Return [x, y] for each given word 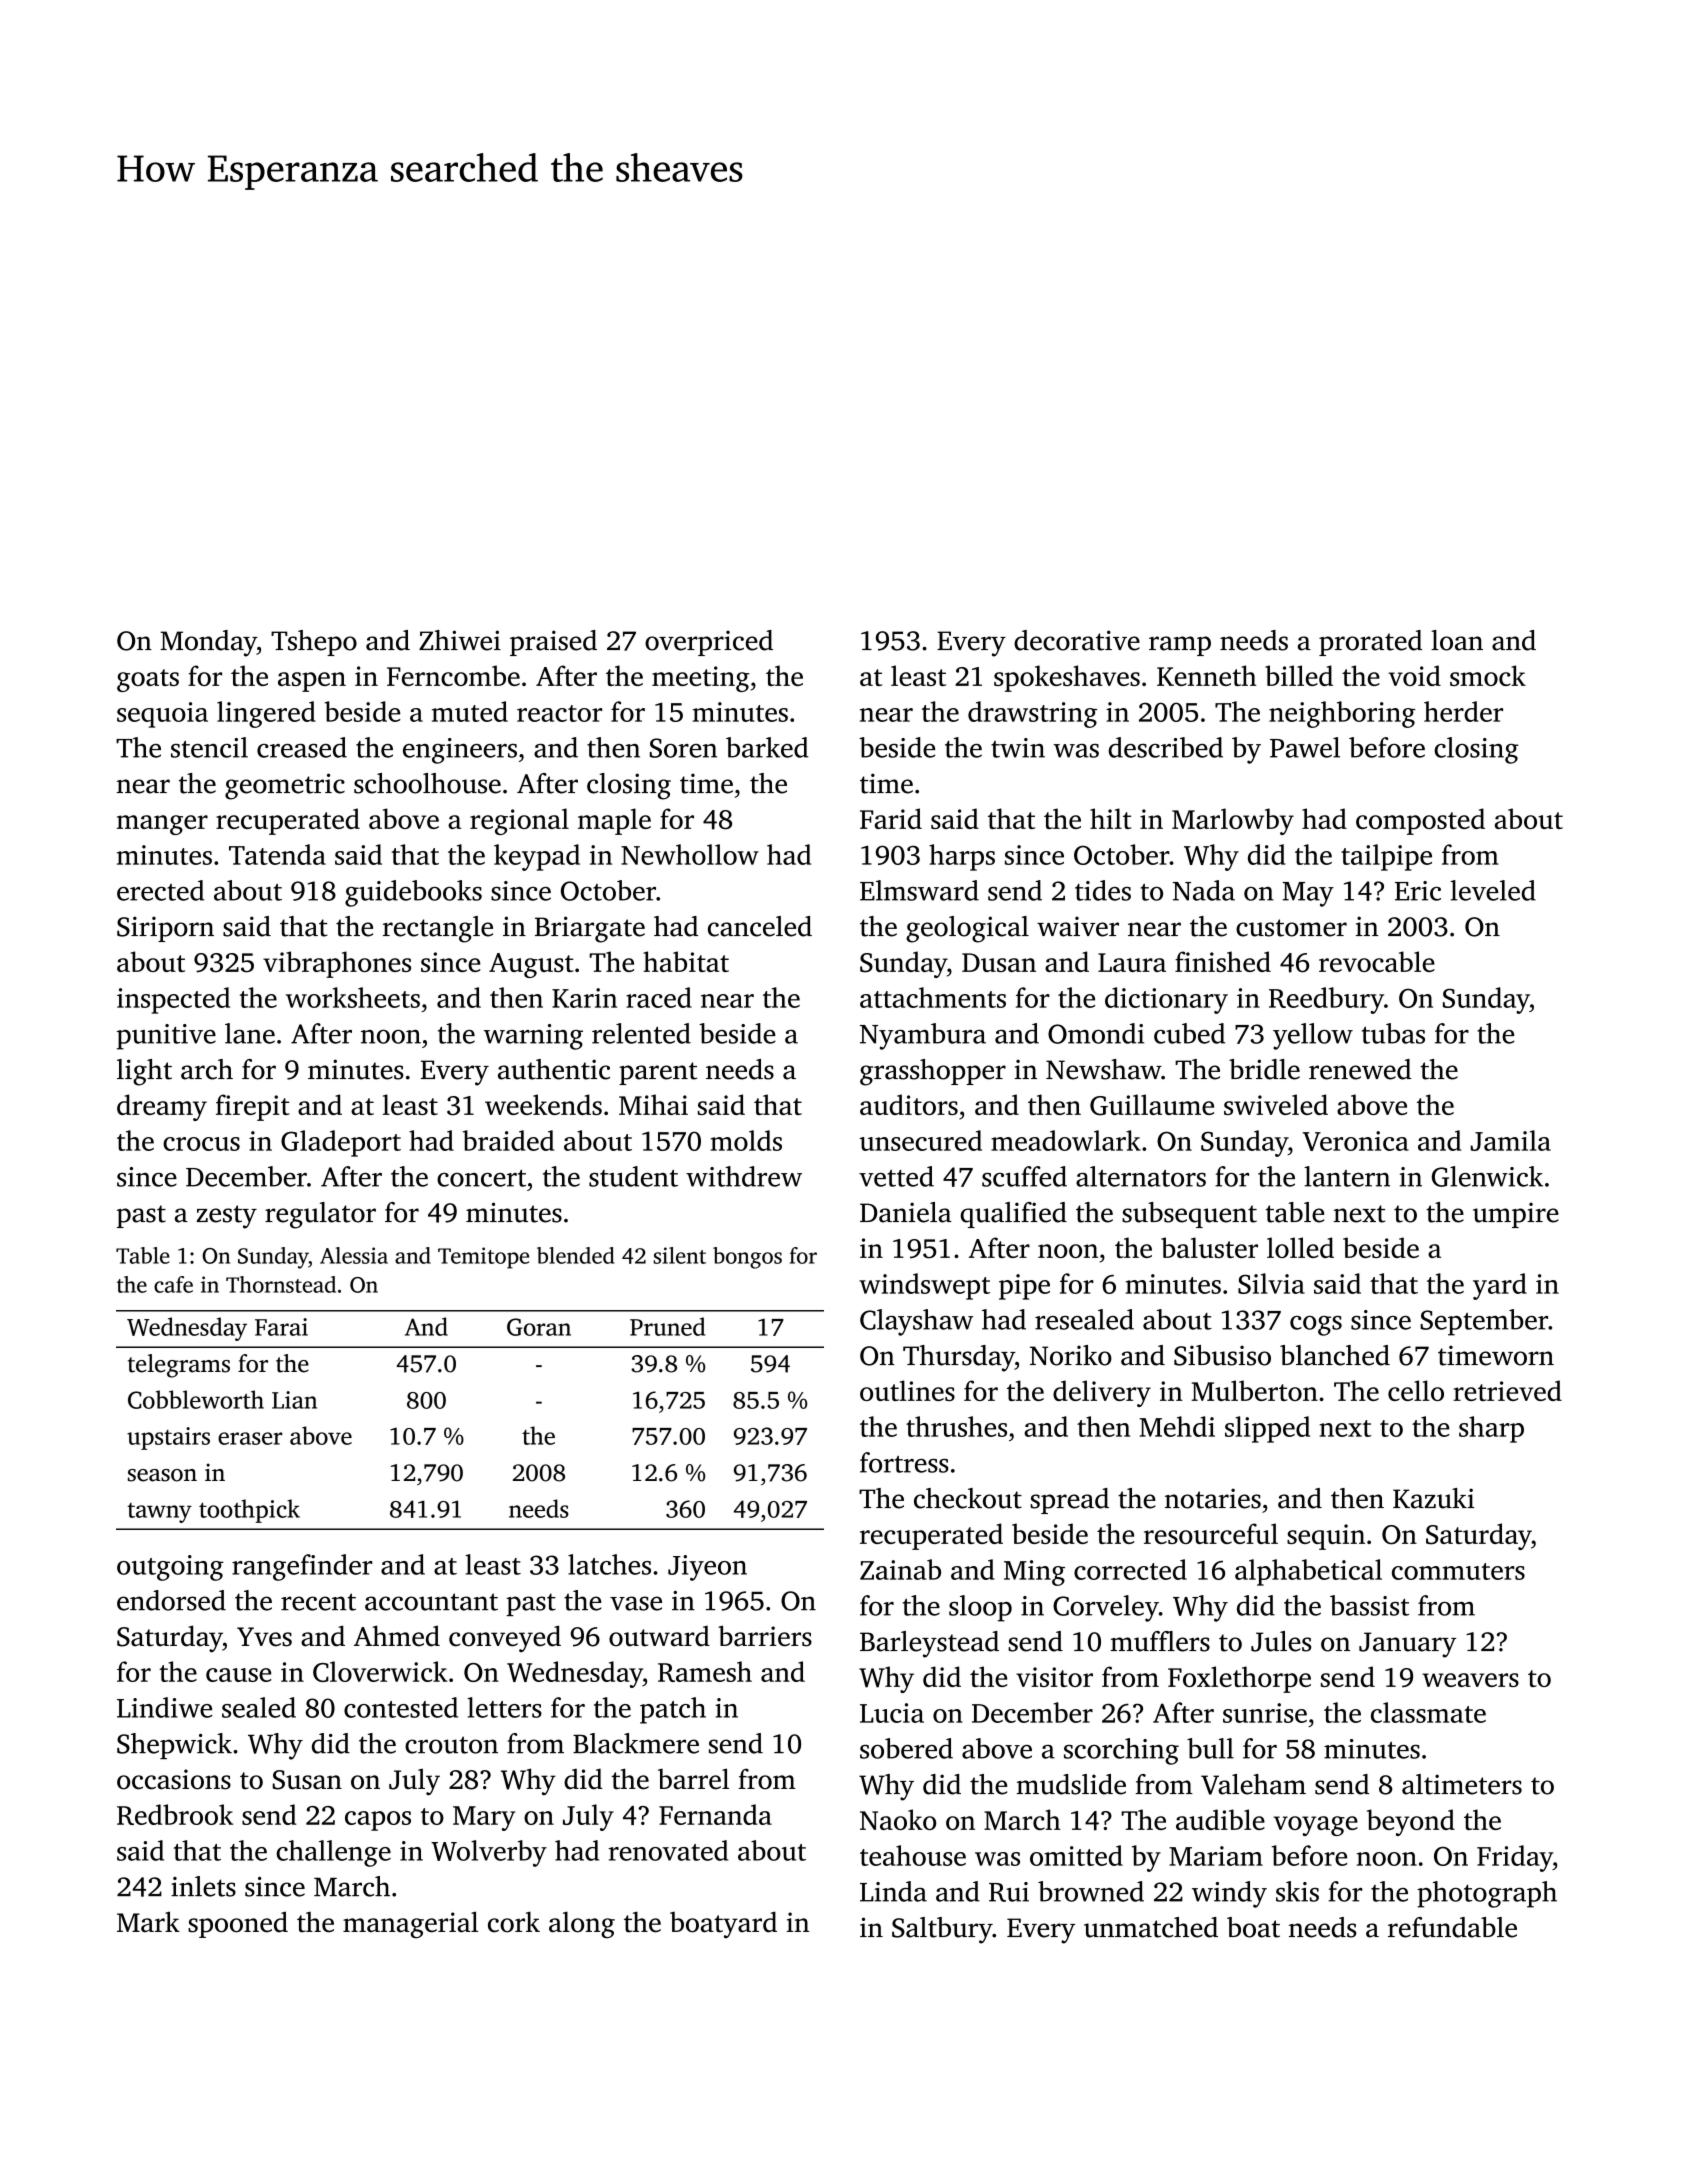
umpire [1516, 1215]
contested [401, 1707]
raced [659, 997]
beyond [1411, 1822]
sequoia [162, 715]
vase [636, 1603]
